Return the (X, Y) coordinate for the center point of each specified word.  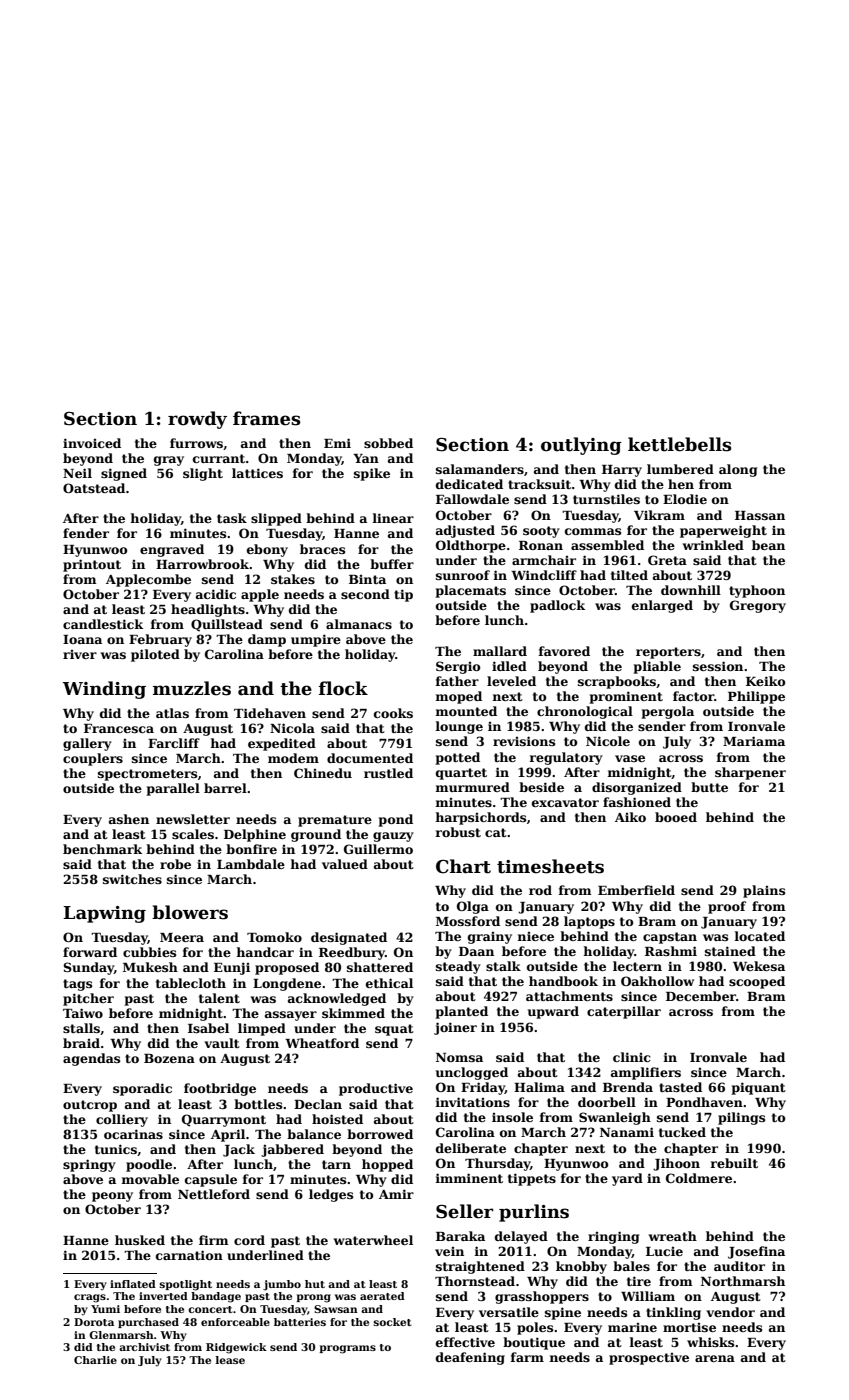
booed (676, 817)
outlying (581, 446)
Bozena (169, 1058)
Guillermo (378, 849)
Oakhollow (657, 981)
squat (394, 1030)
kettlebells (680, 444)
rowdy (197, 420)
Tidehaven (270, 713)
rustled (388, 773)
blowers (190, 912)
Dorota (94, 1322)
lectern (637, 966)
